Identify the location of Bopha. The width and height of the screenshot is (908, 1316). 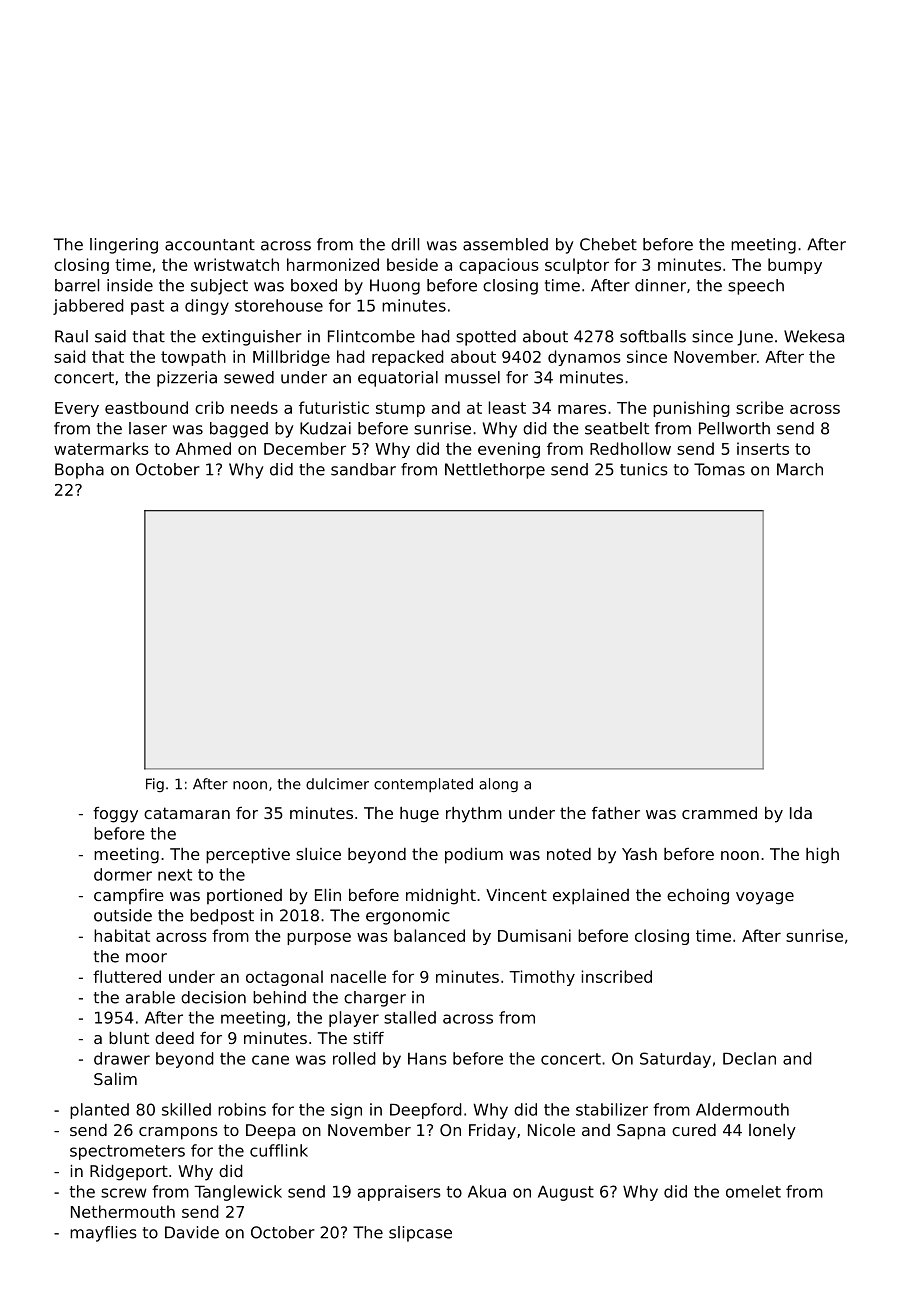
(79, 471).
